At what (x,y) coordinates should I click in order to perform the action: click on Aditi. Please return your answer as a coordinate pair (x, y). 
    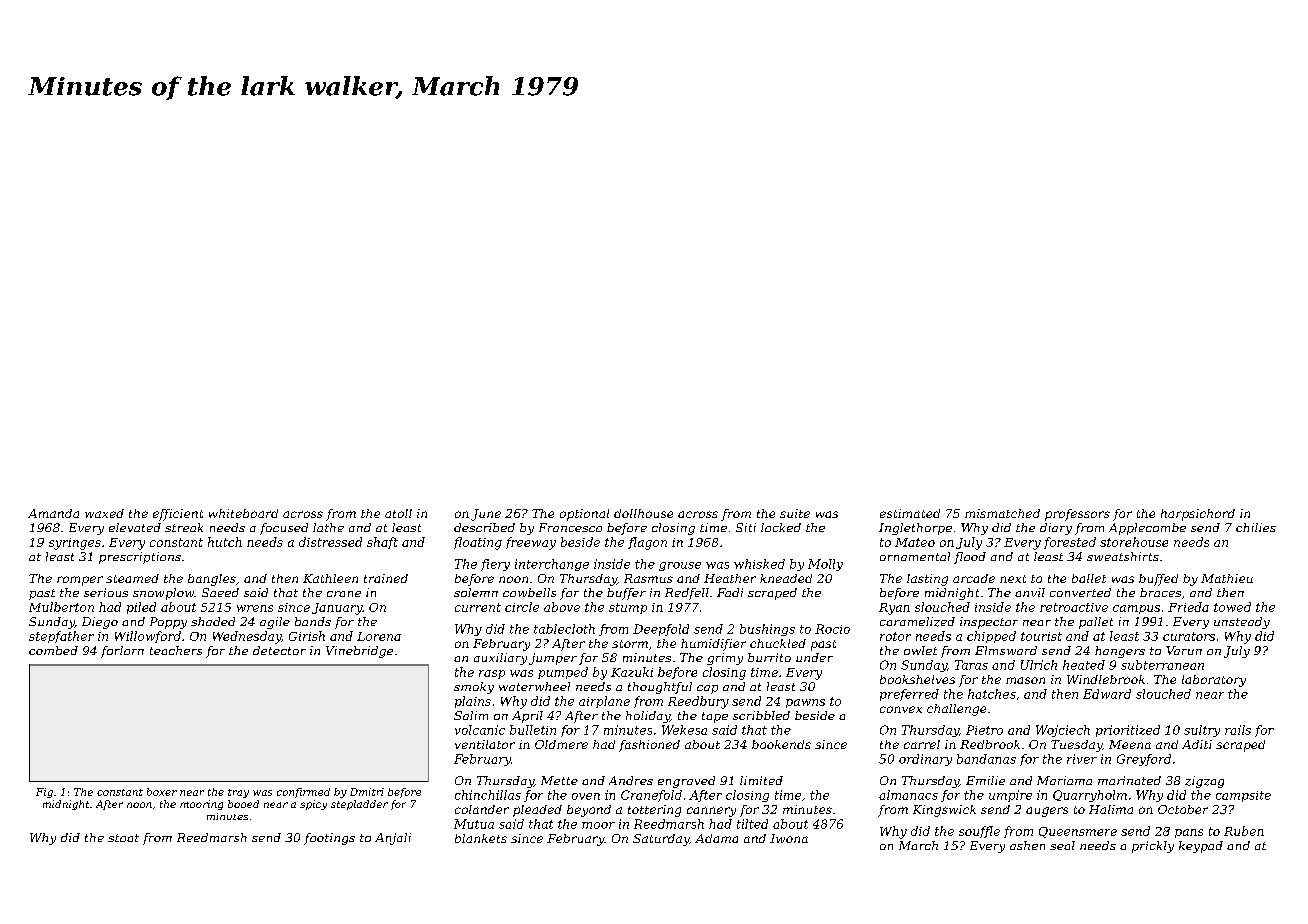
    Looking at the image, I should click on (1197, 744).
